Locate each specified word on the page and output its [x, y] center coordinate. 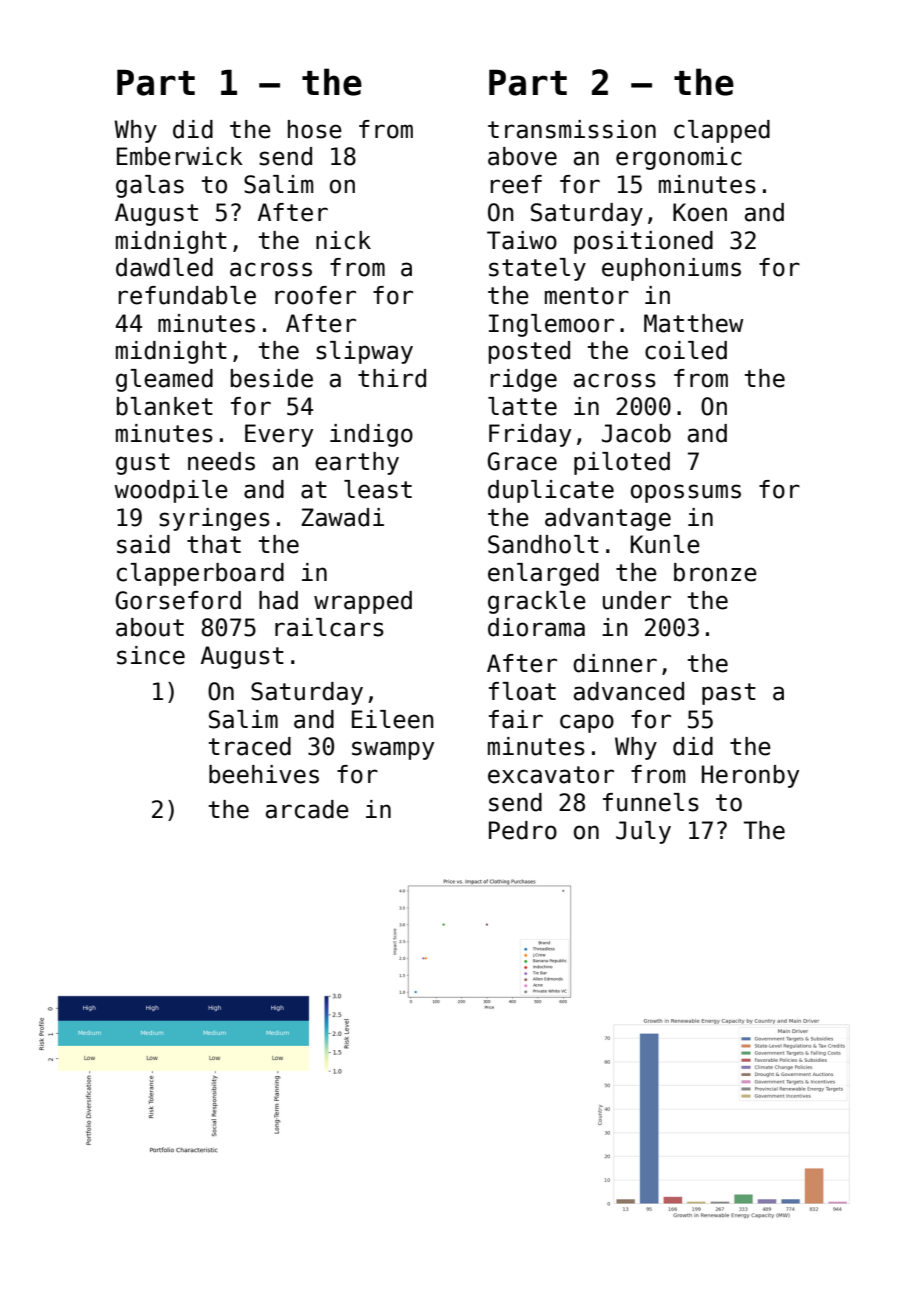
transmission [572, 129]
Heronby [750, 776]
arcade [307, 809]
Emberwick [180, 156]
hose [315, 129]
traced [250, 746]
